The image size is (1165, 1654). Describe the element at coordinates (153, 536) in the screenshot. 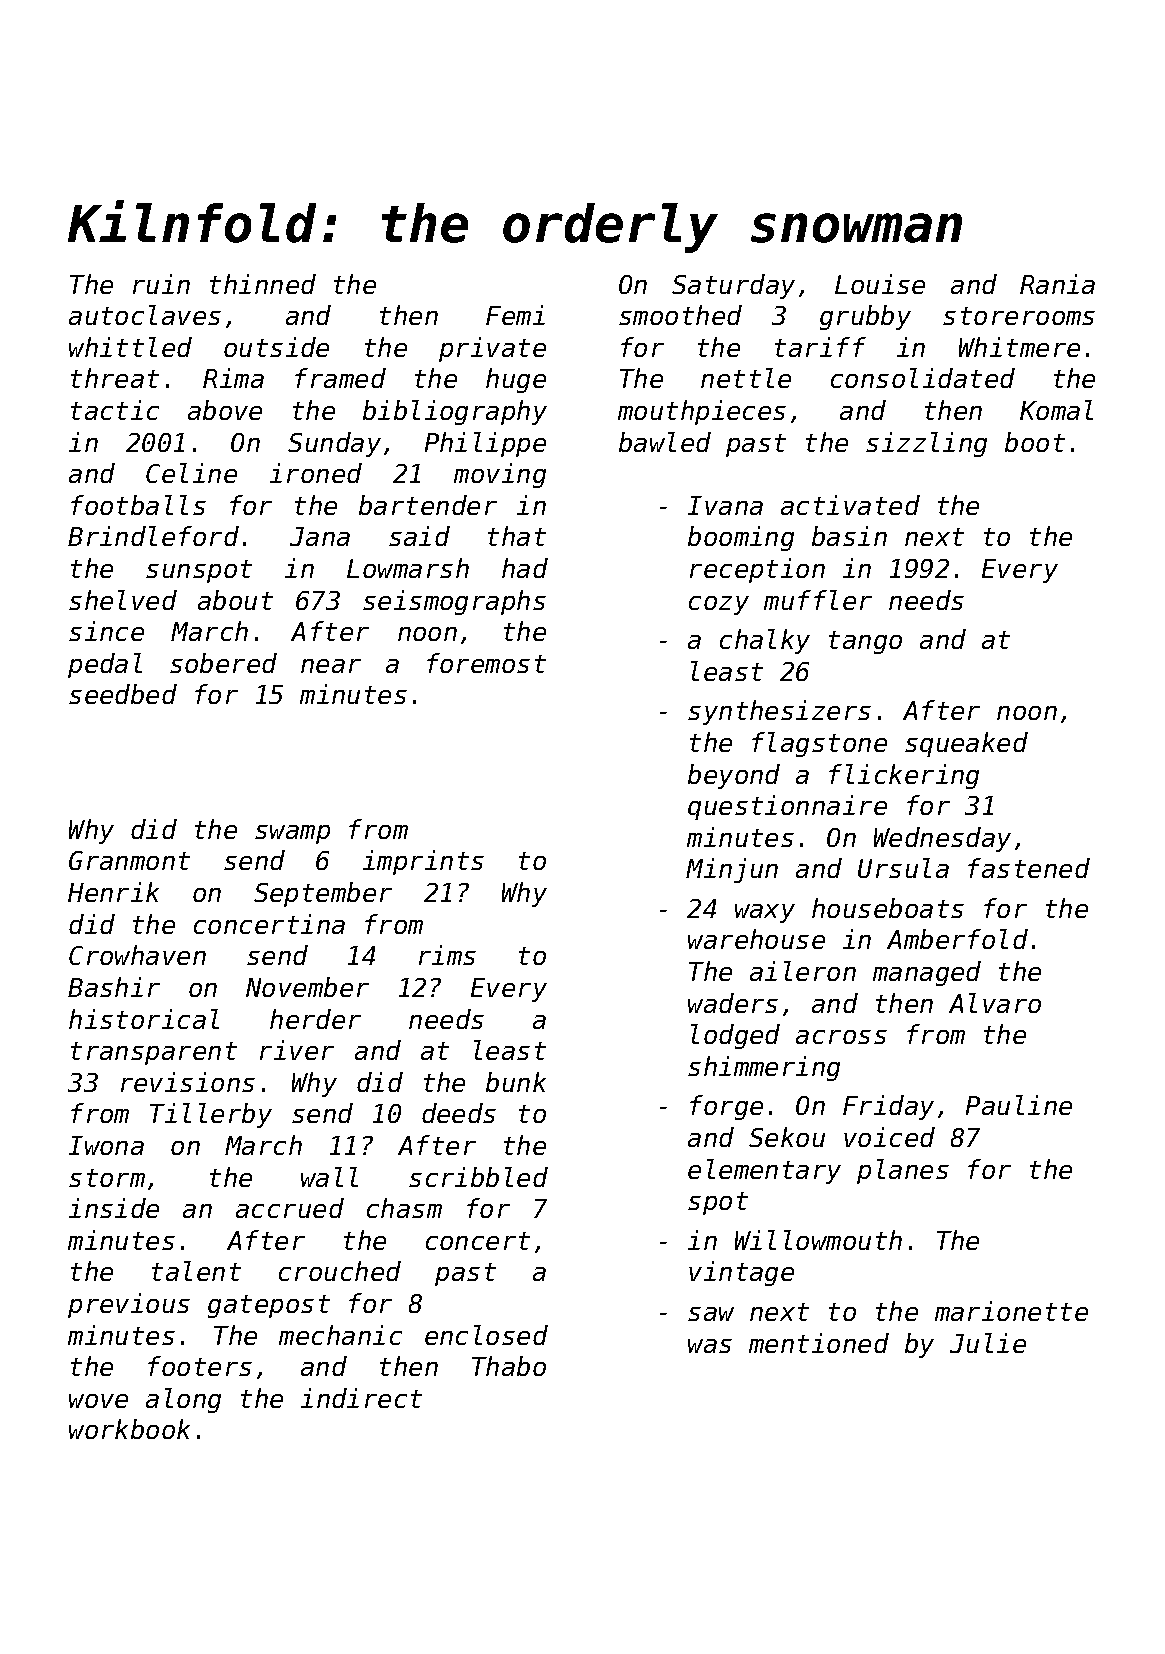

I see `Brindleford` at that location.
